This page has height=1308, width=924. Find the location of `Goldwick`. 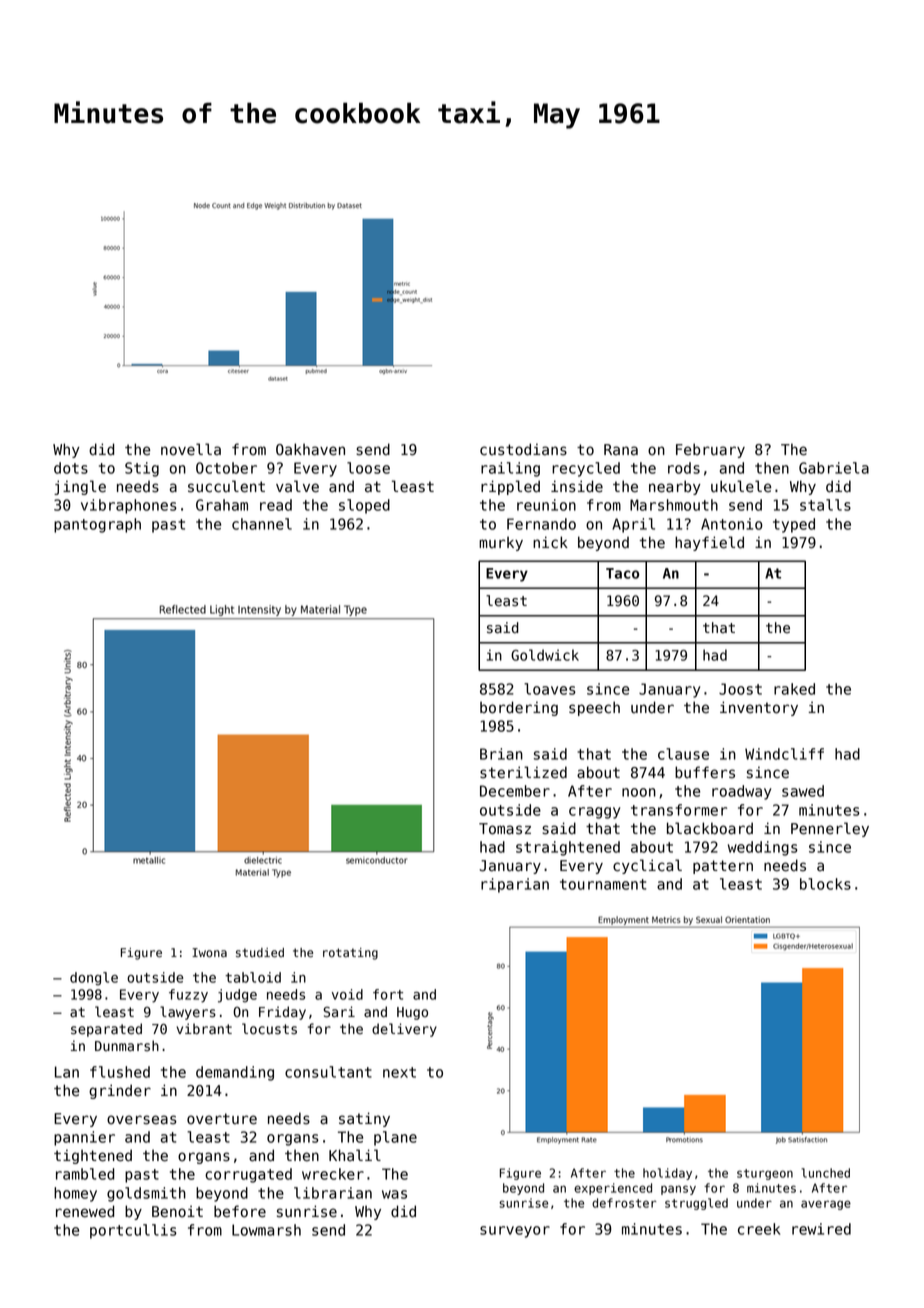

Goldwick is located at coordinates (545, 655).
